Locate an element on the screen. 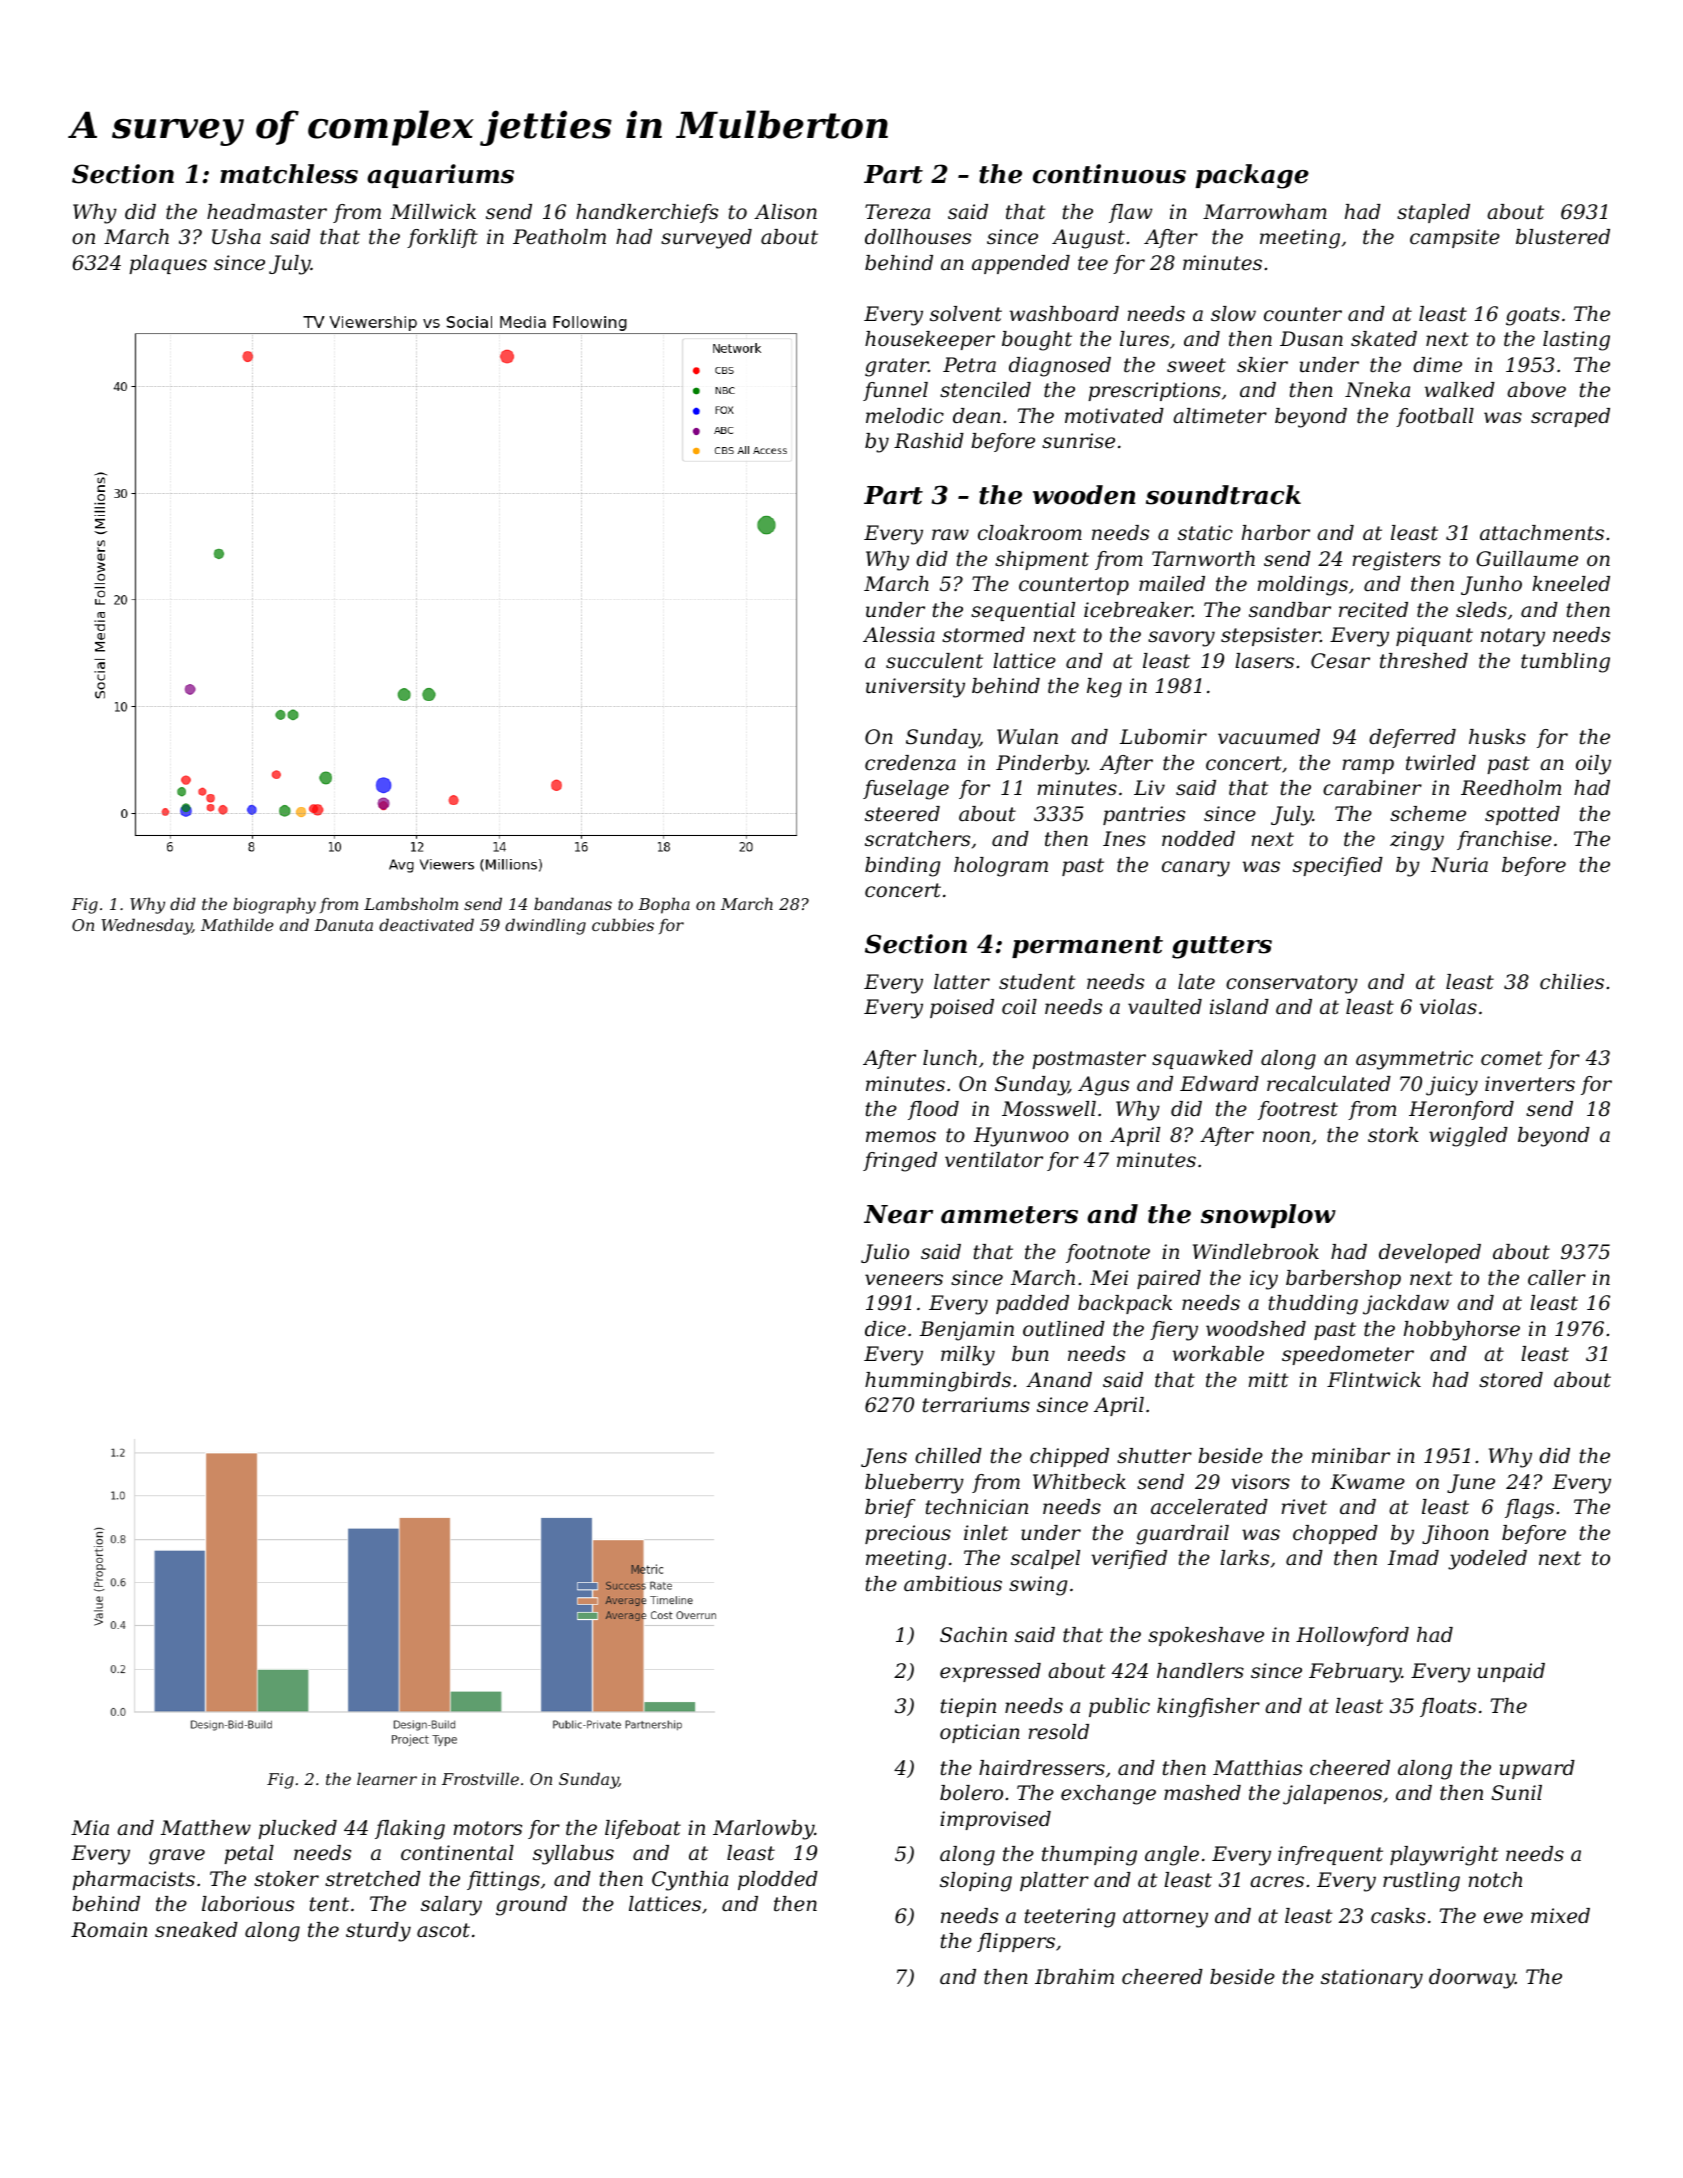 This screenshot has width=1683, height=2178. Romain is located at coordinates (109, 1930).
